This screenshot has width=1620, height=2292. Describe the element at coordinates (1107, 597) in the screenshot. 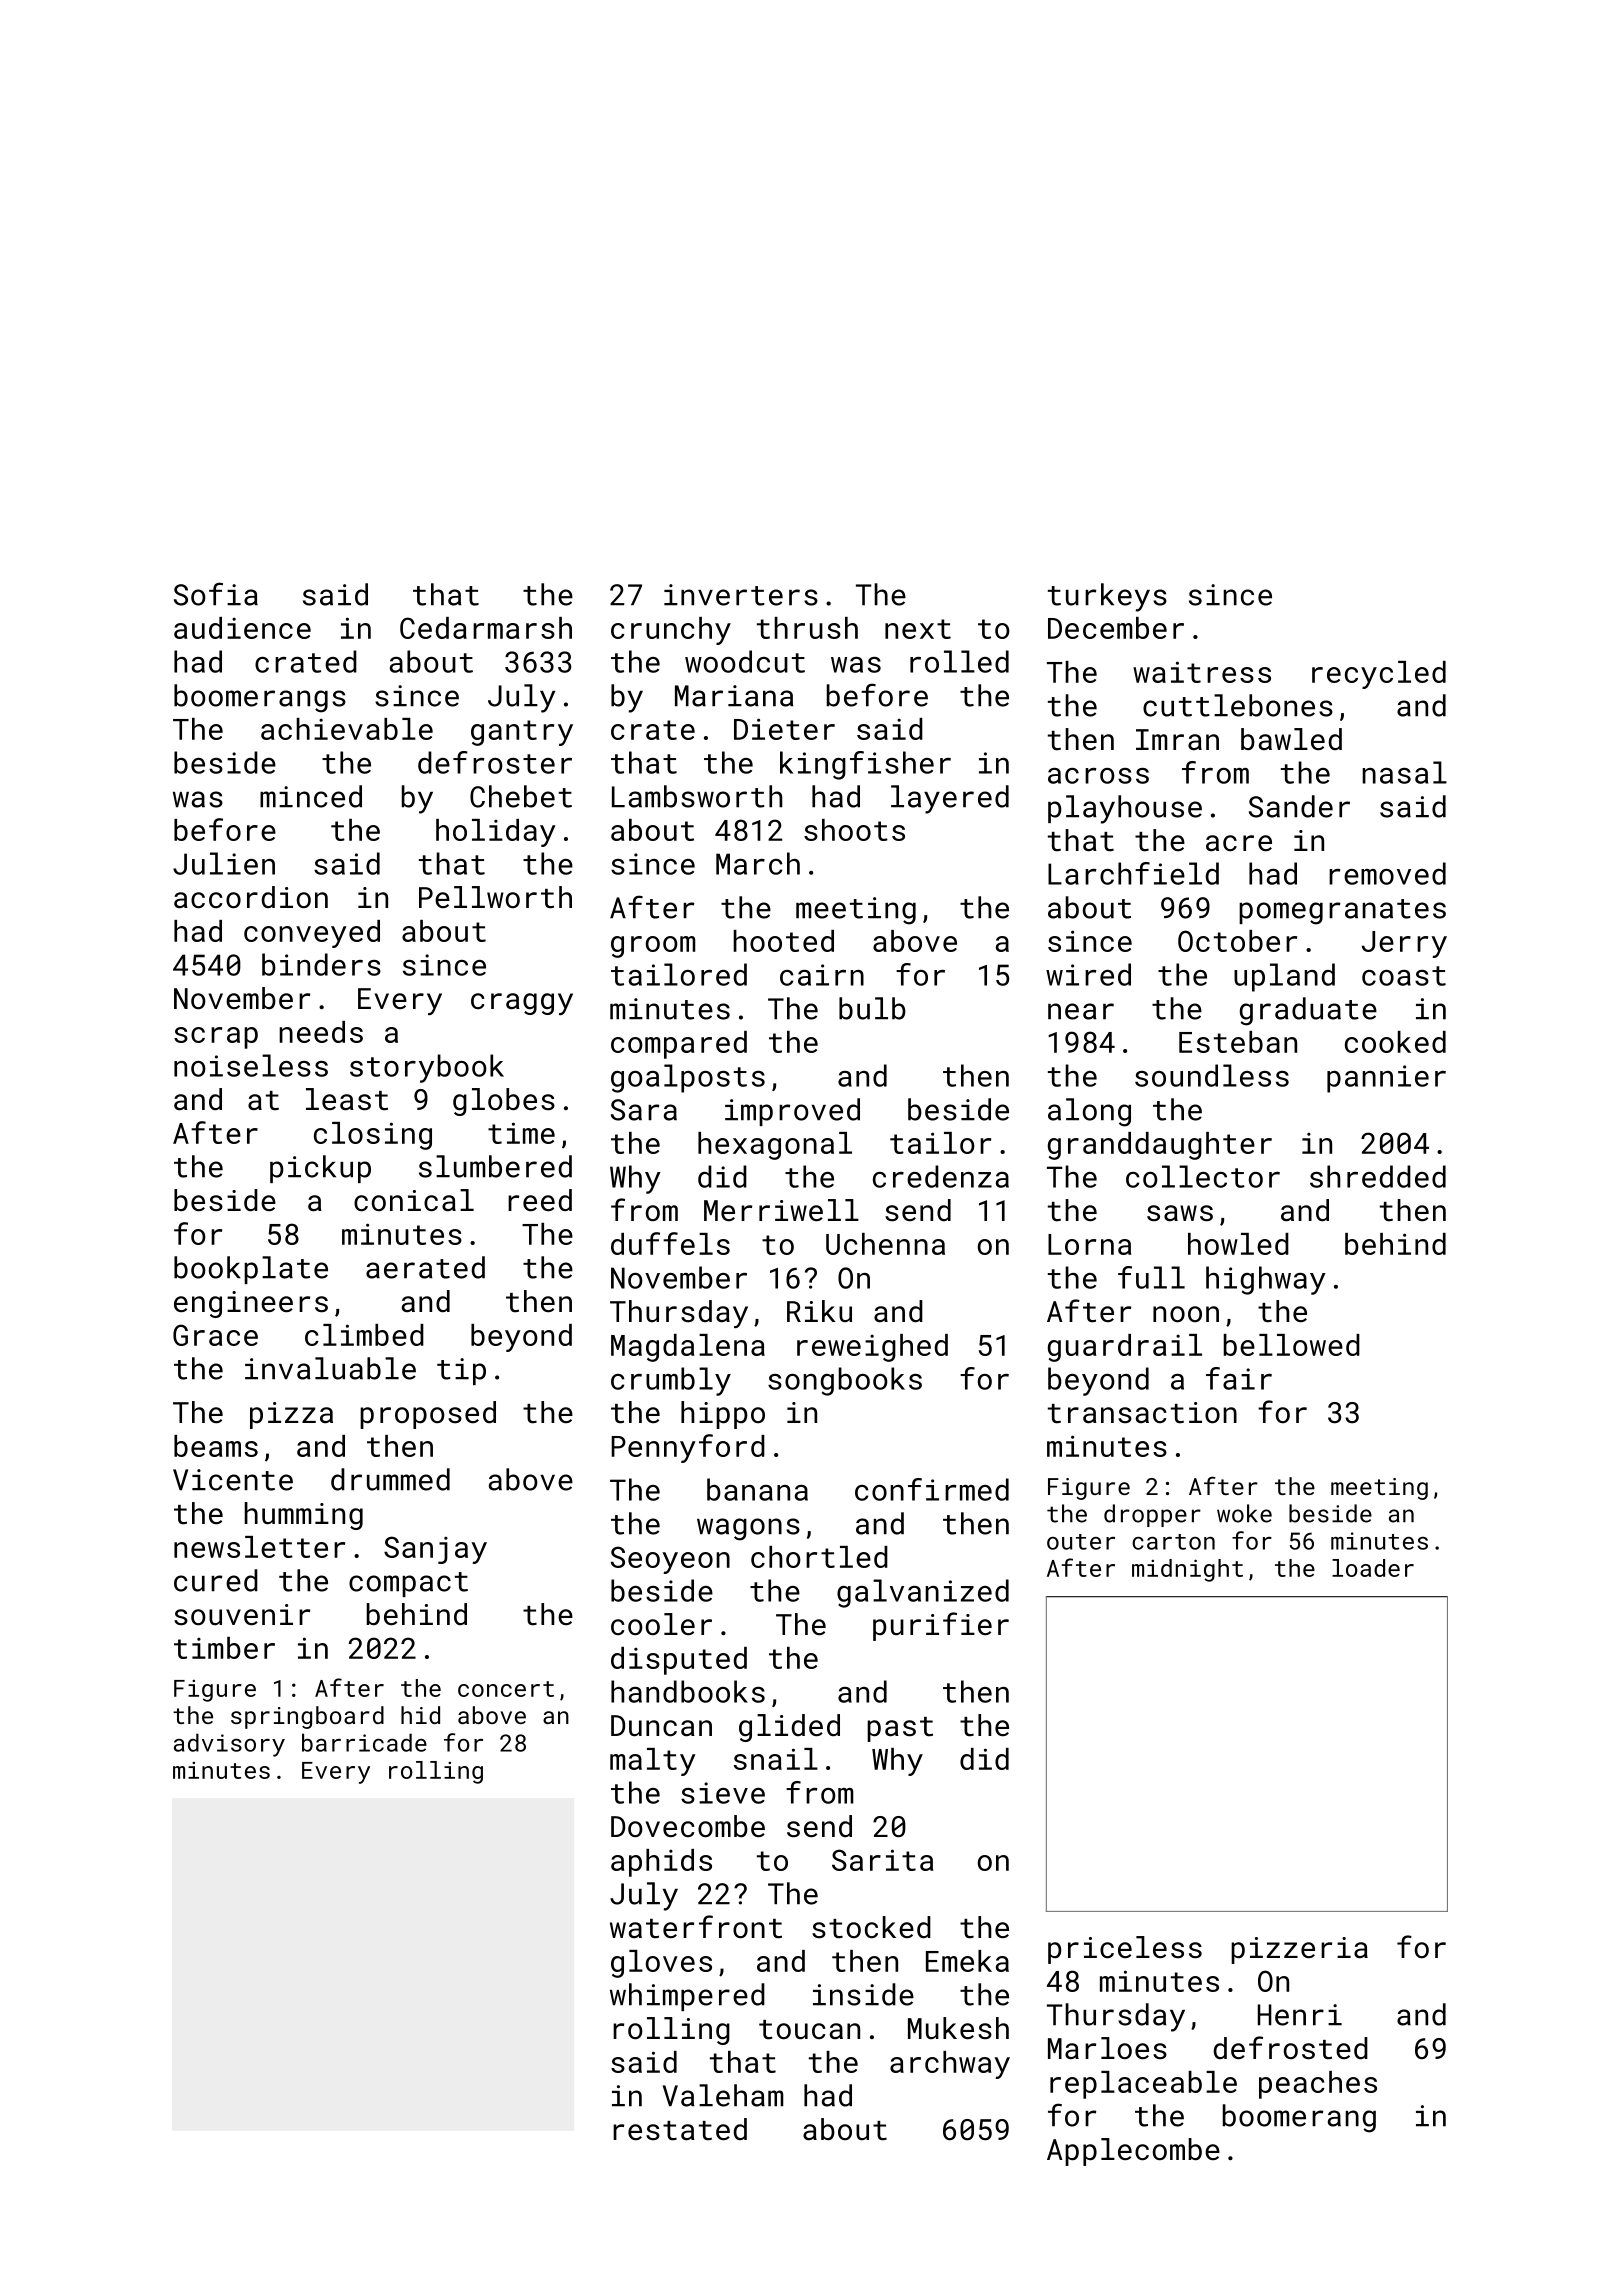

I see `turkeys` at that location.
